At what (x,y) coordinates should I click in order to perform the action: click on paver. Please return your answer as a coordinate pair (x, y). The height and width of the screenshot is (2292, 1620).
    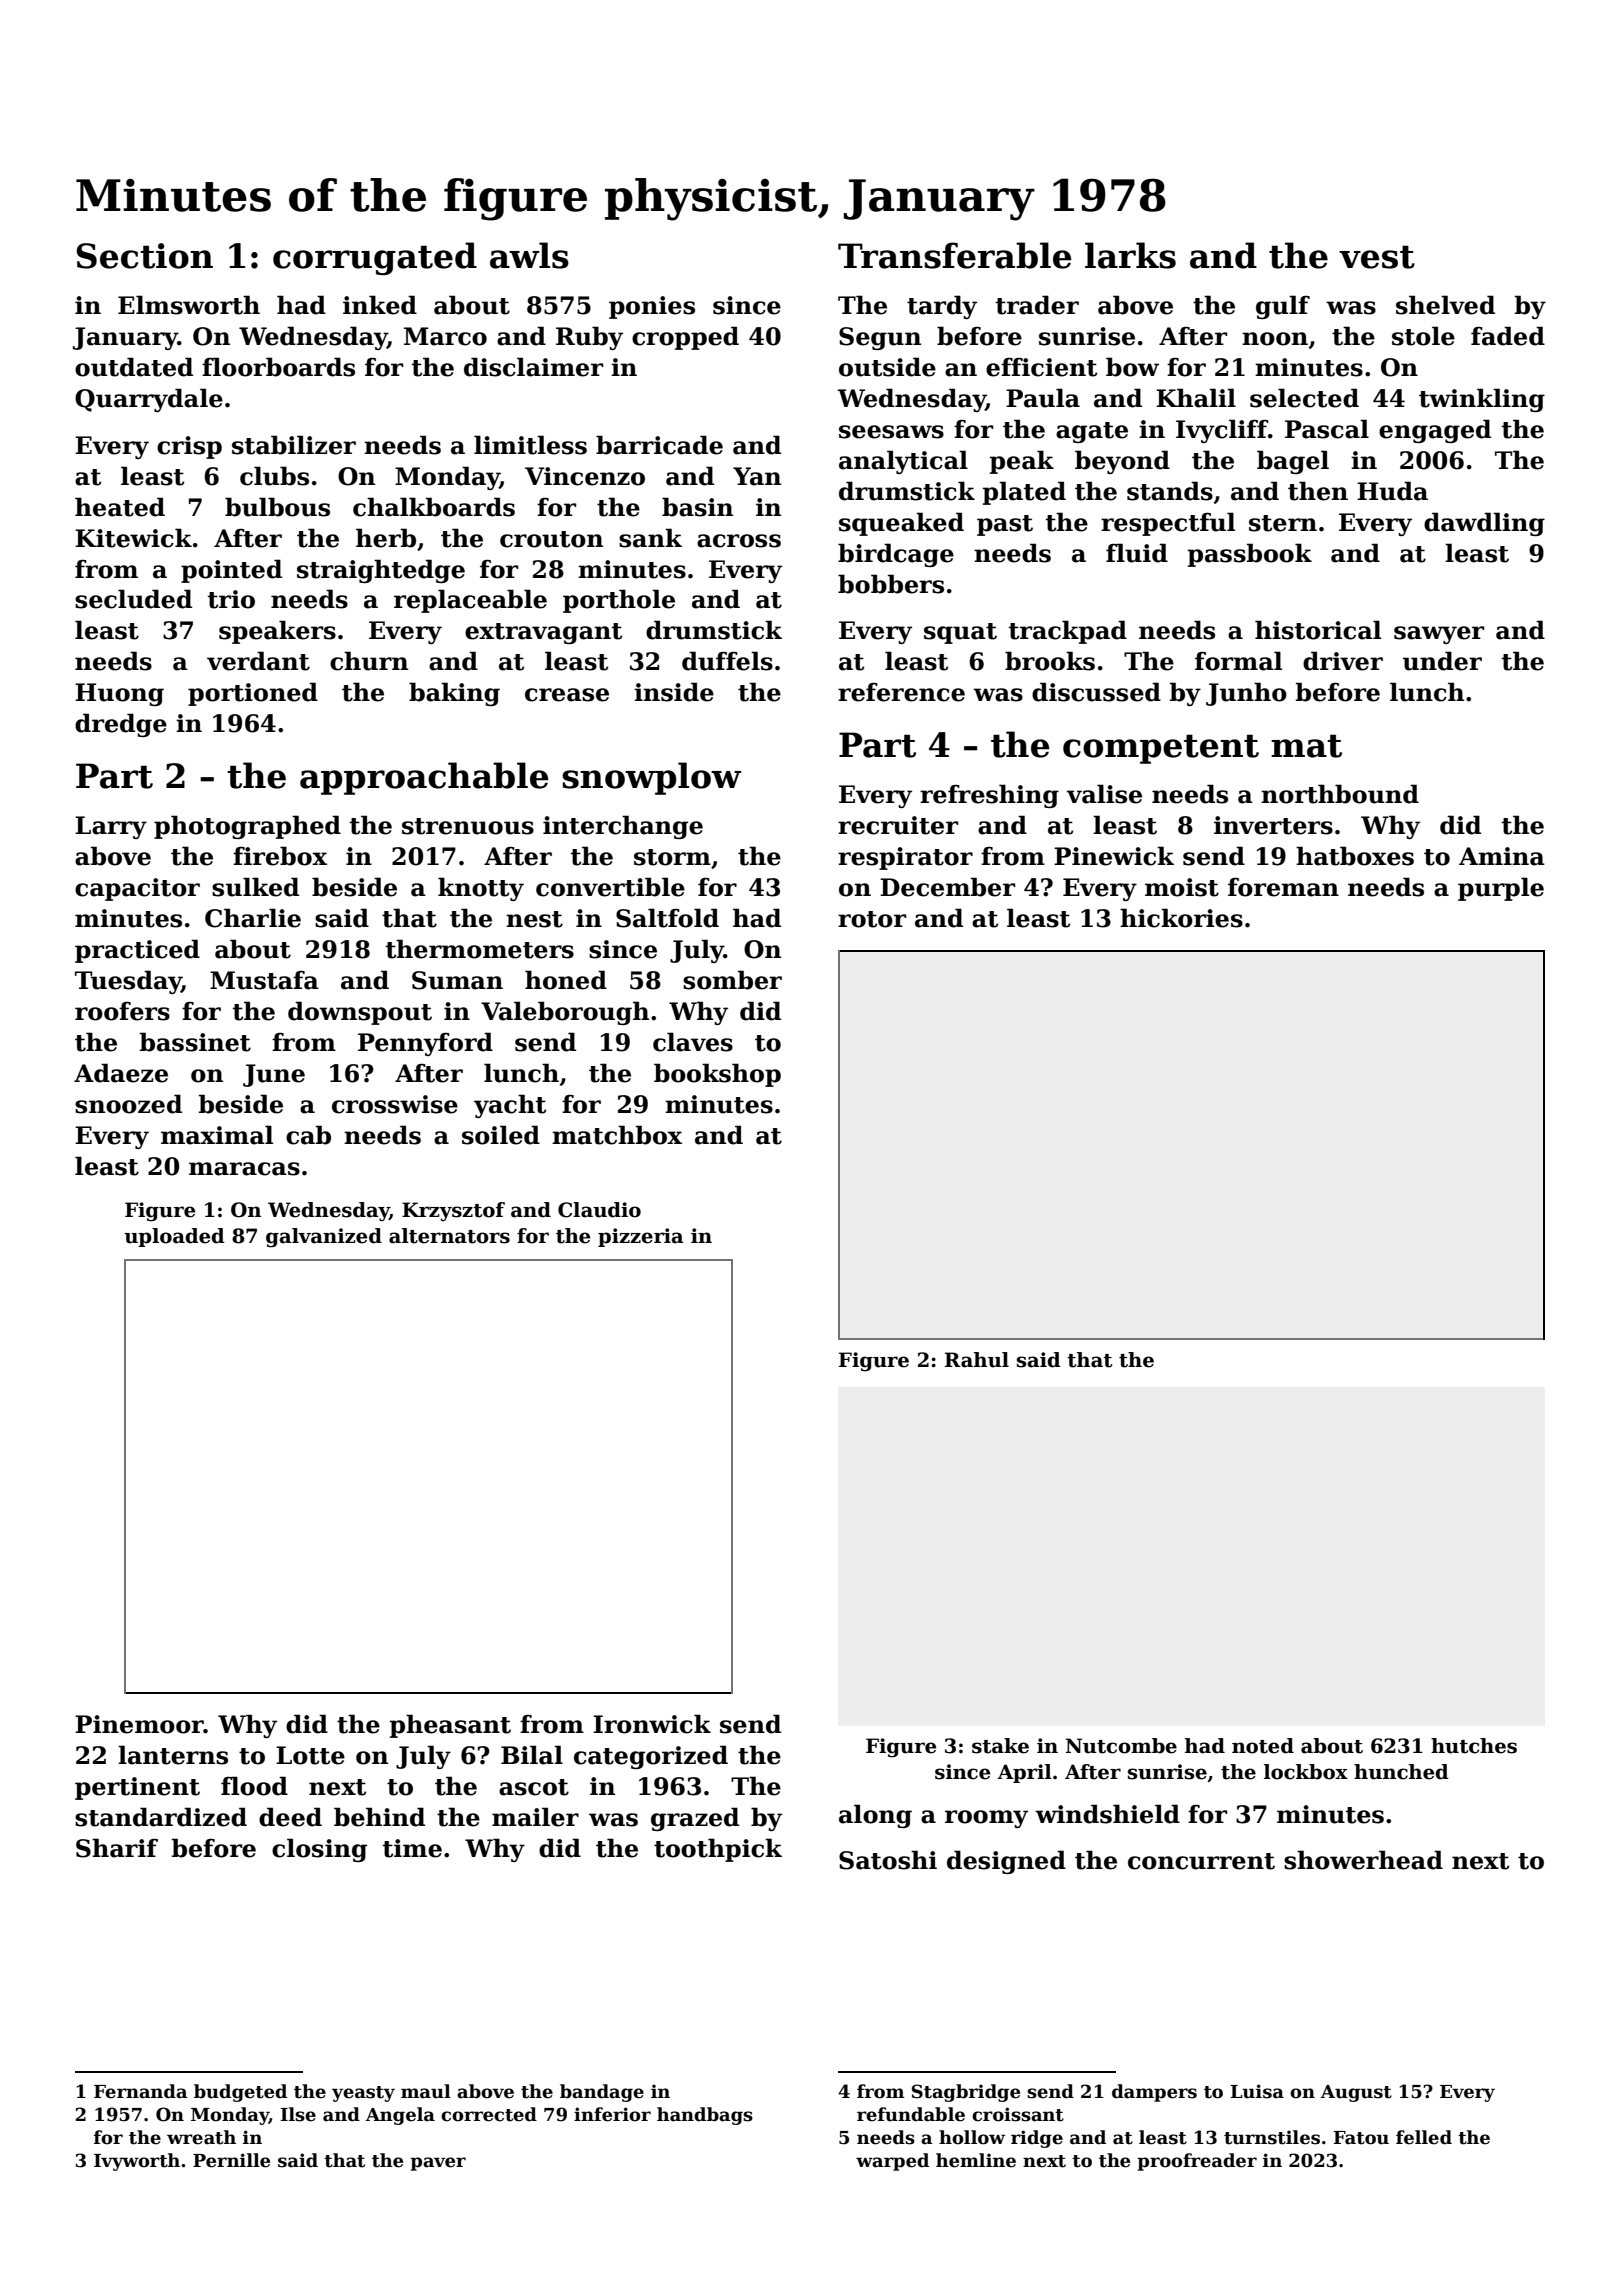
    Looking at the image, I should click on (438, 2164).
